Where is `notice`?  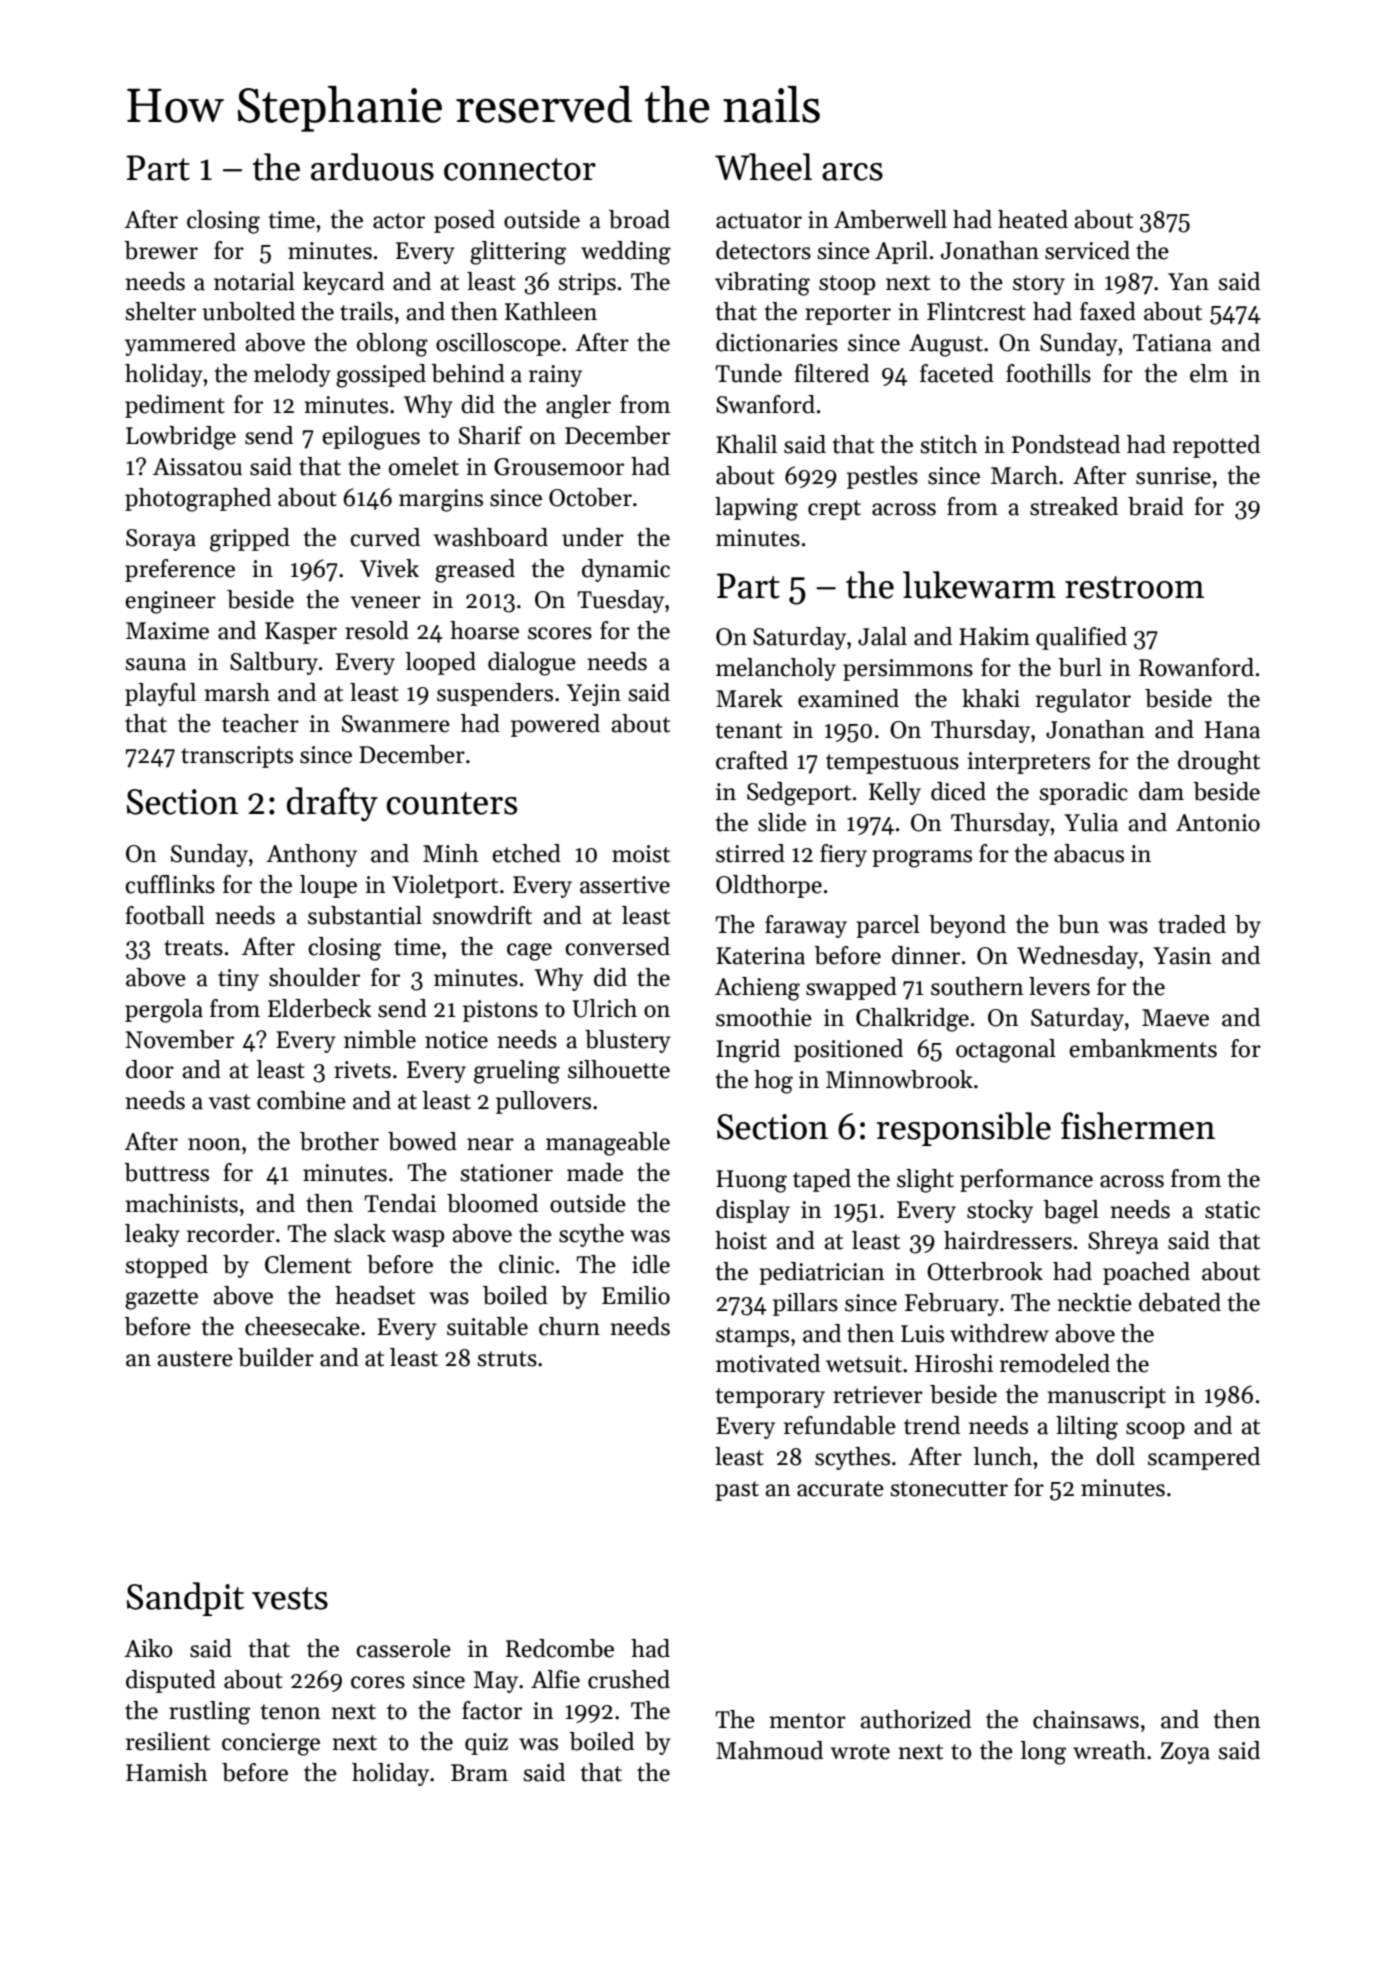 notice is located at coordinates (456, 1040).
